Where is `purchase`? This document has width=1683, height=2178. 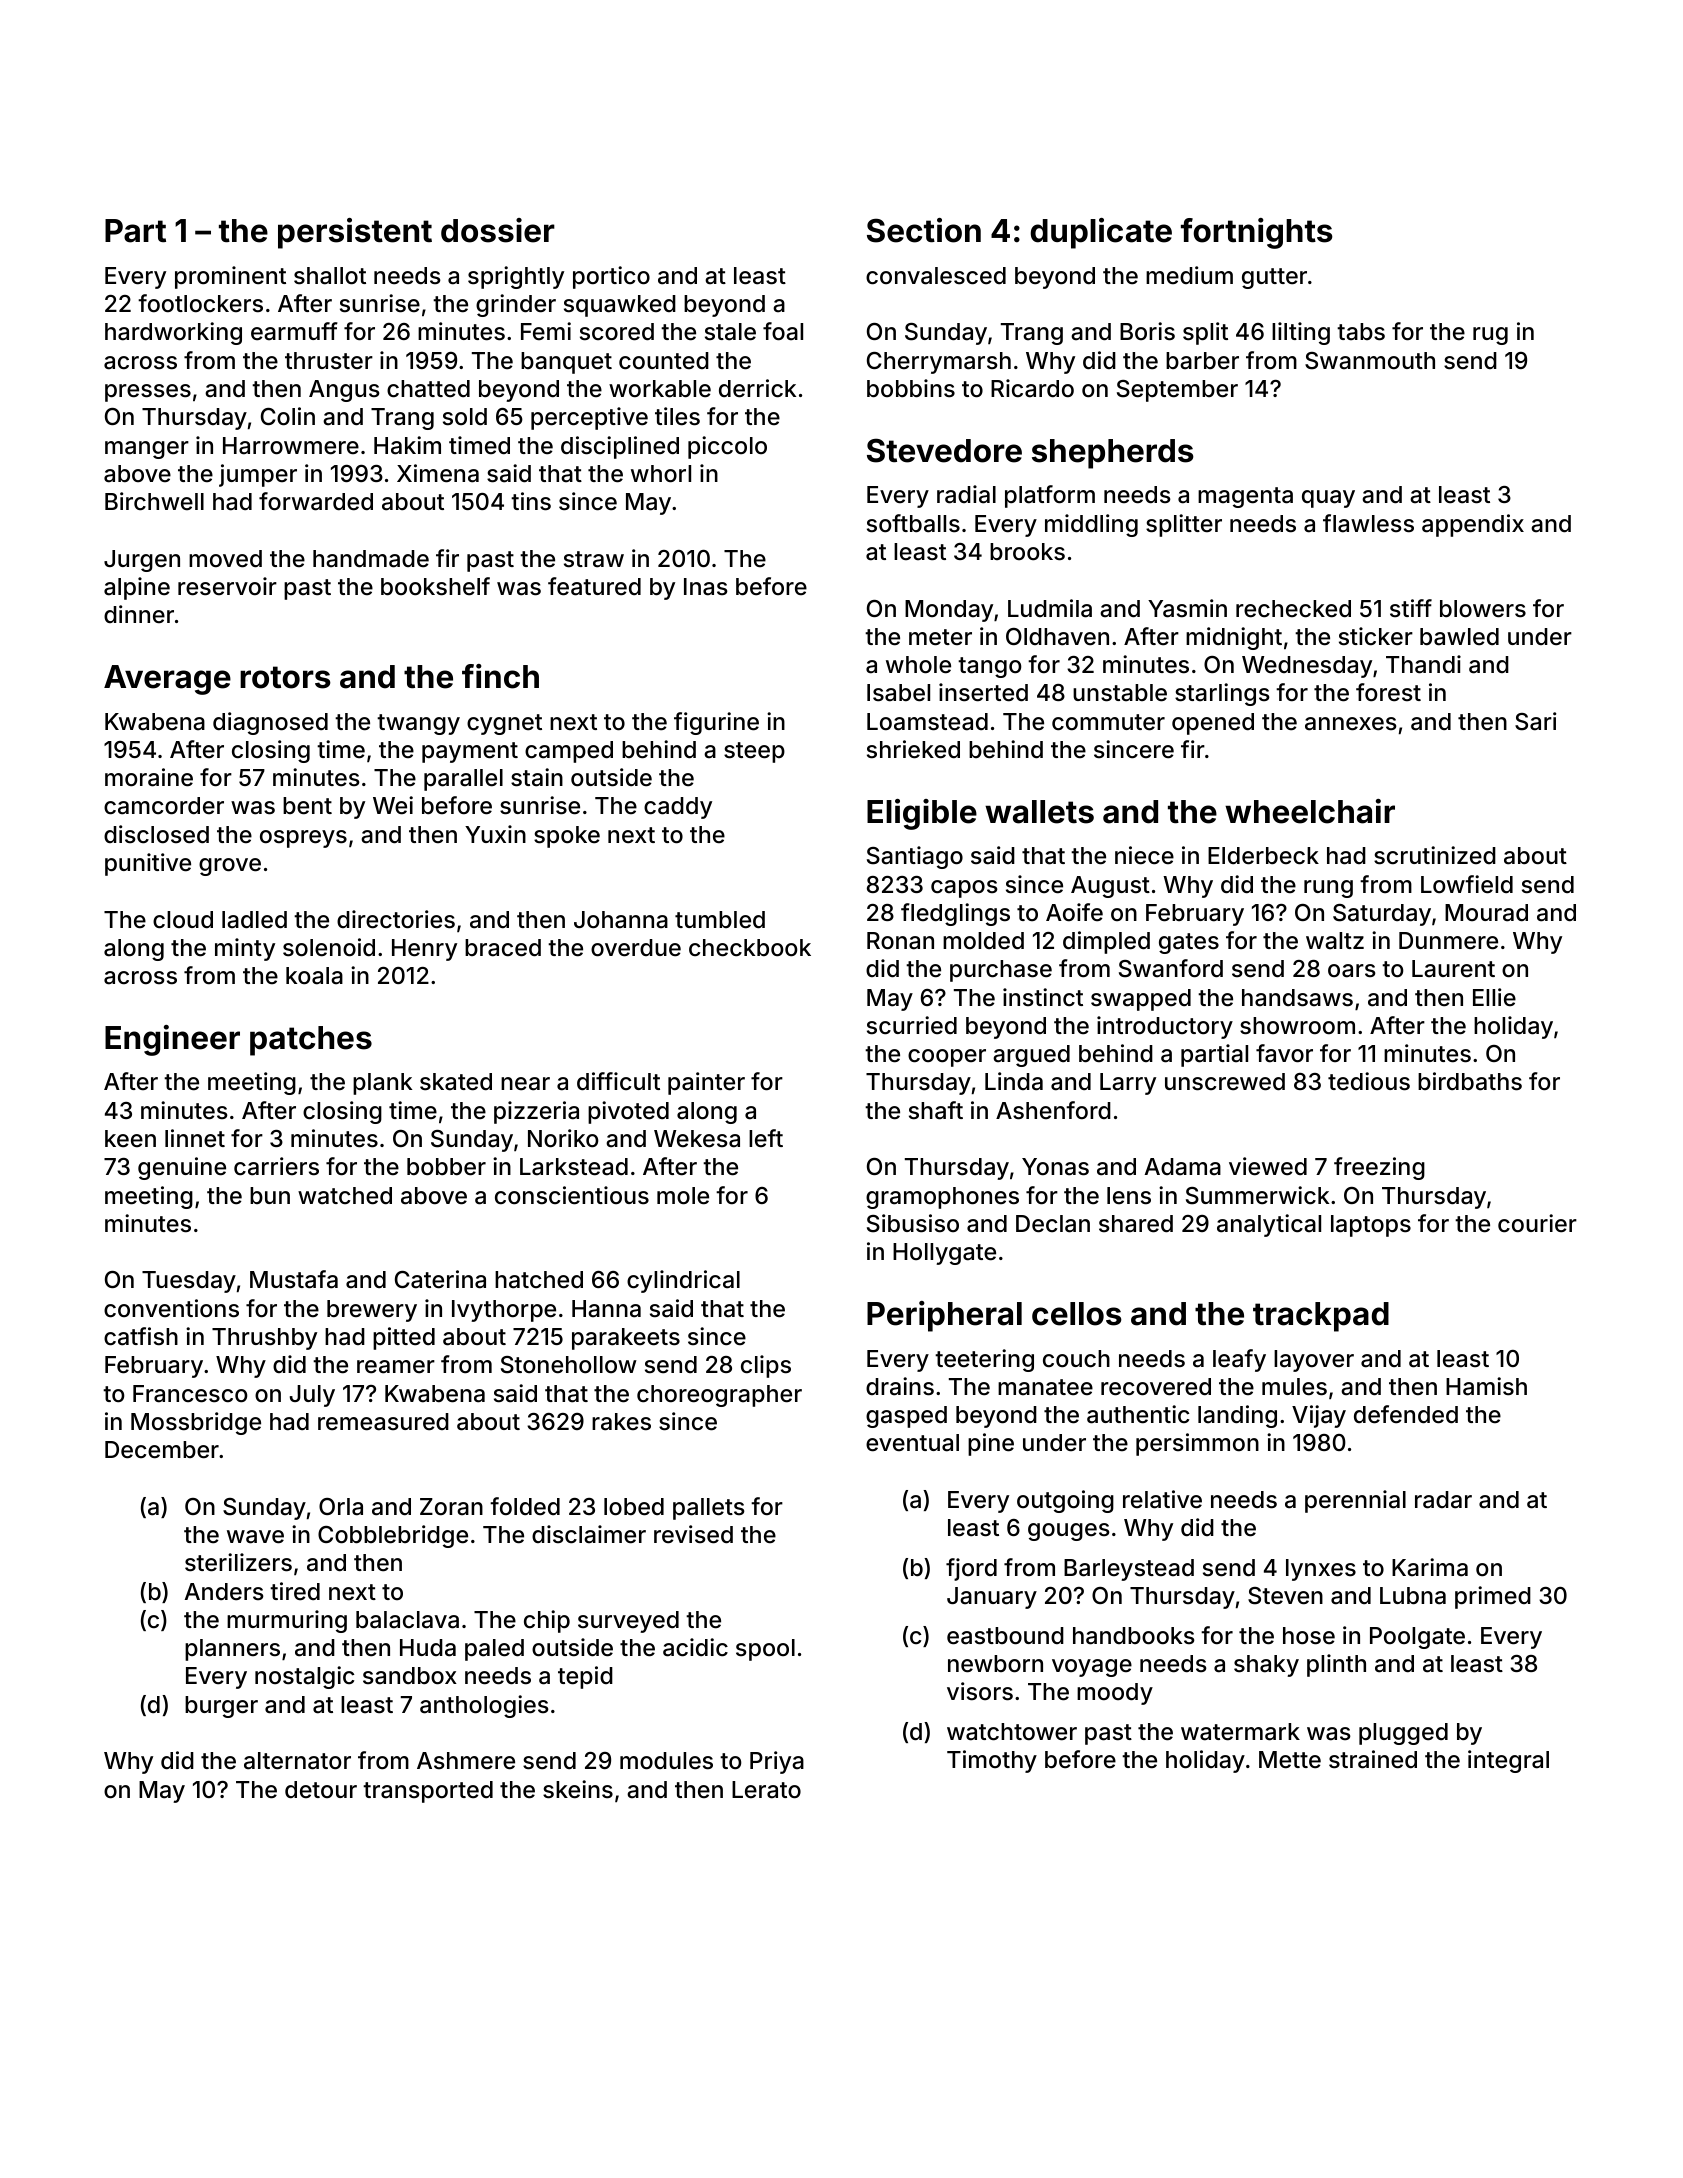 purchase is located at coordinates (1001, 971).
